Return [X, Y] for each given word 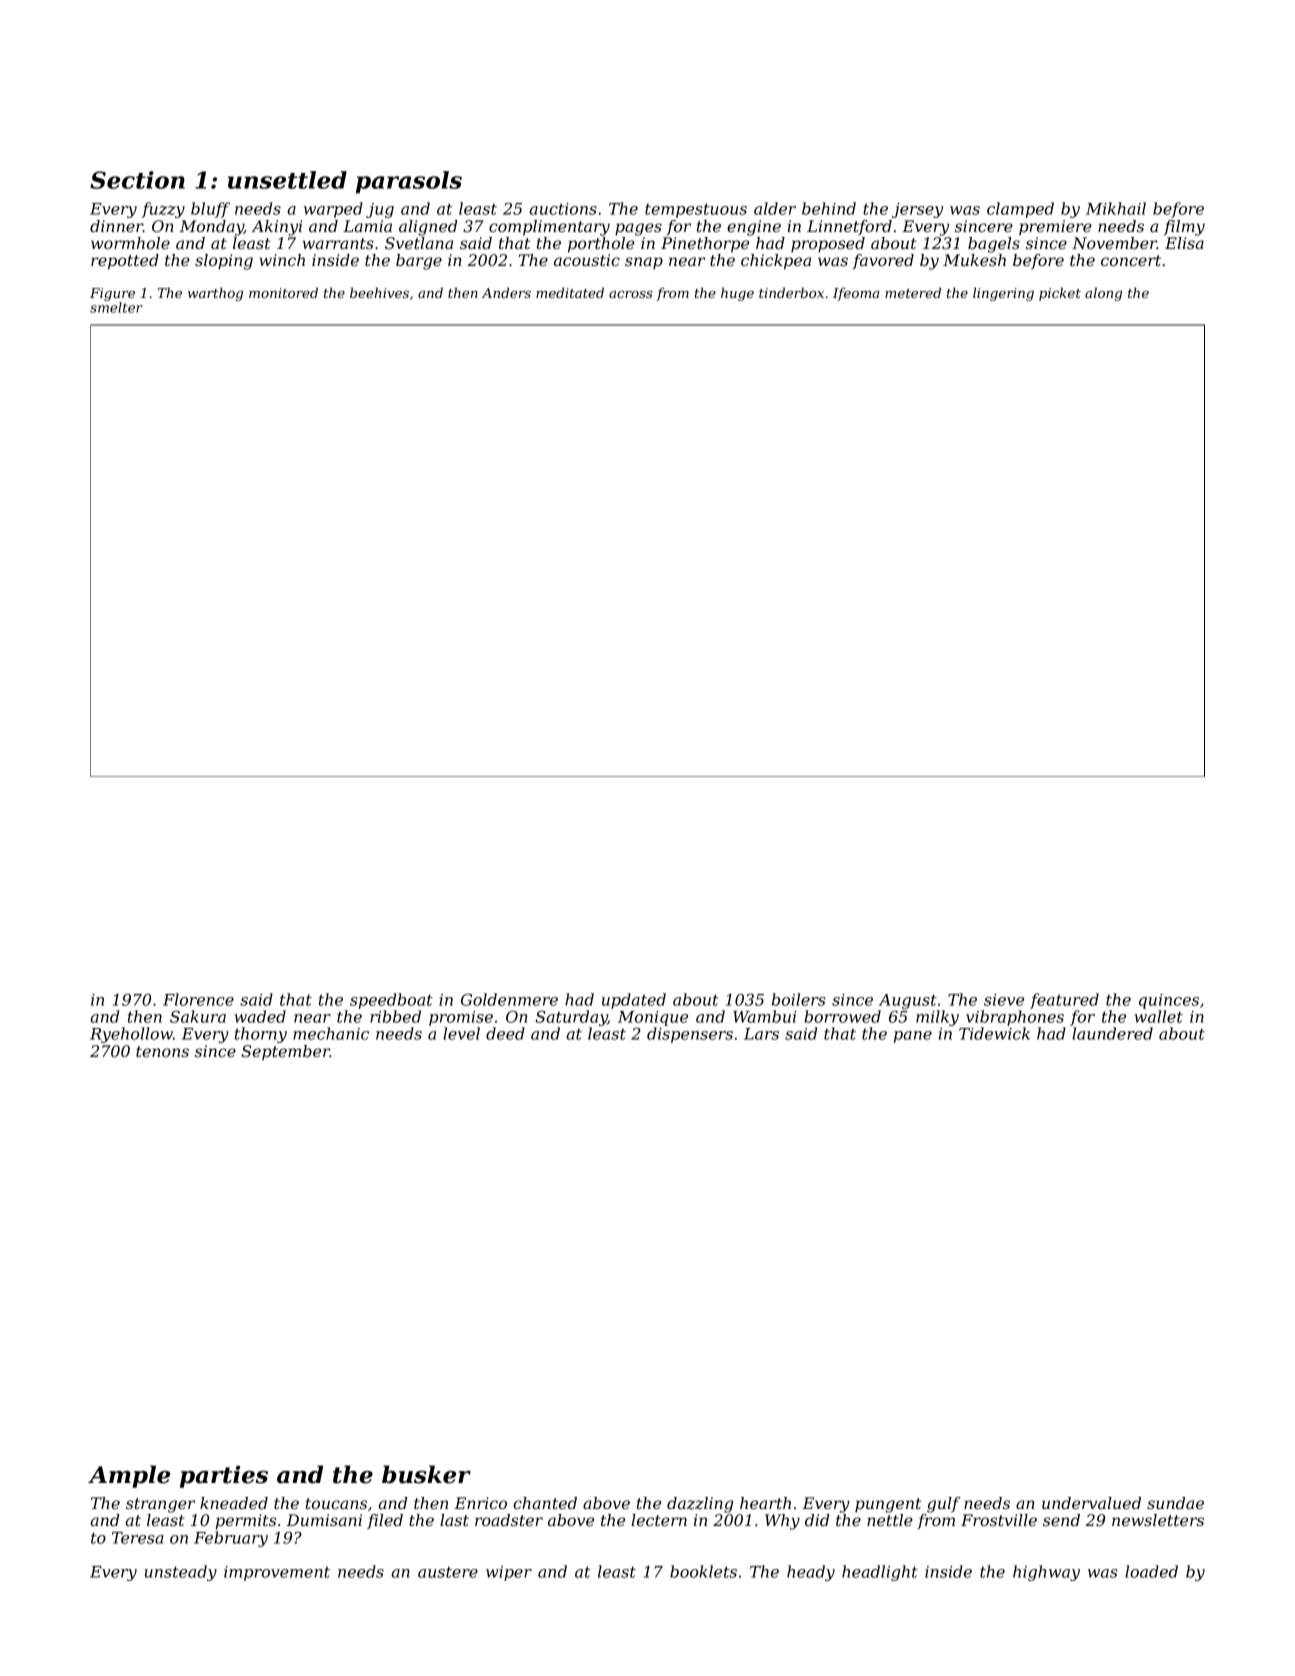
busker [426, 1474]
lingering [1003, 294]
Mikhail [1116, 208]
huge [737, 294]
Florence [198, 999]
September [286, 1053]
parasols [409, 182]
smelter [116, 307]
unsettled [287, 180]
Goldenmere [509, 999]
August [908, 1001]
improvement [277, 1573]
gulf [944, 1505]
